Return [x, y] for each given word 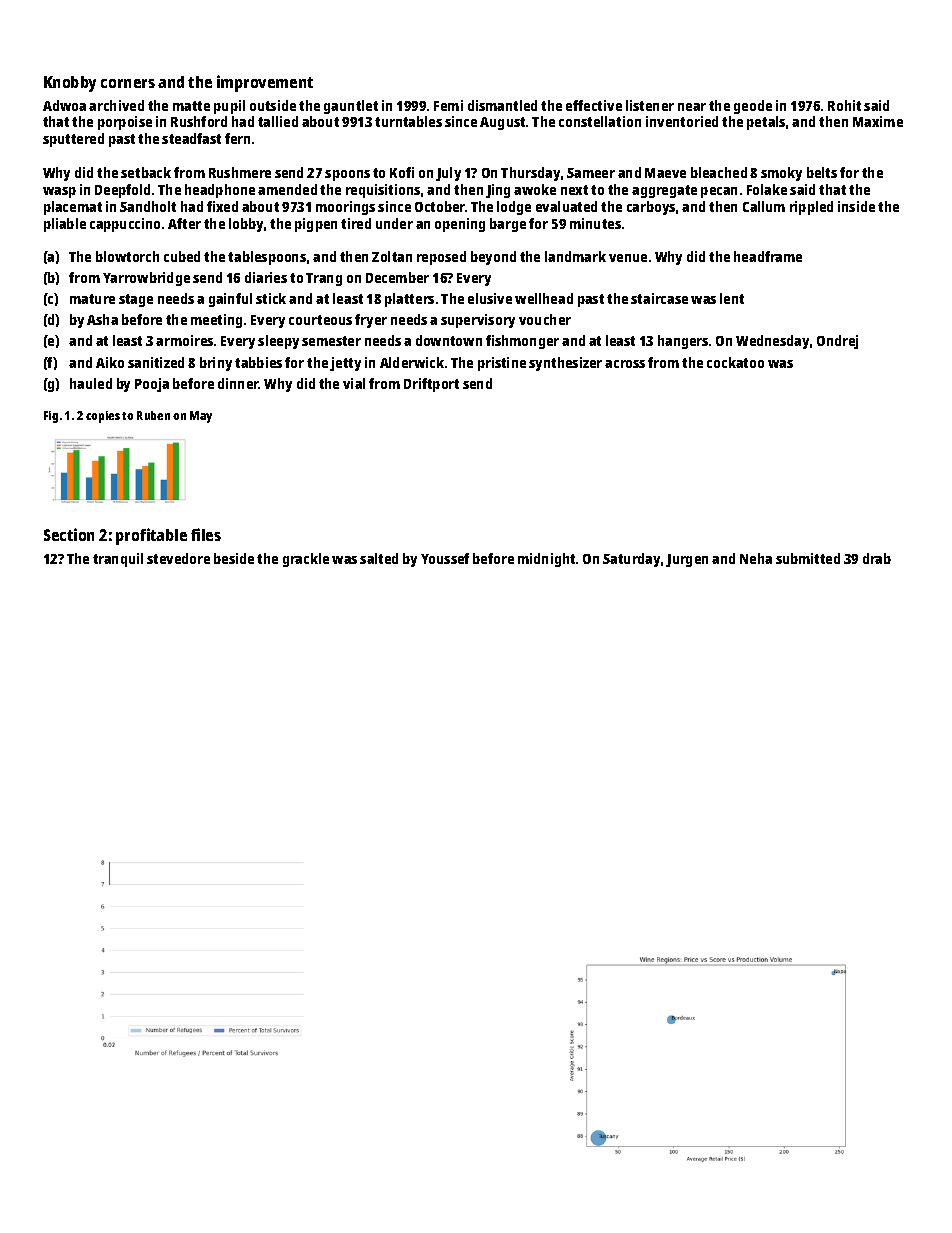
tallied [278, 121]
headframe [768, 256]
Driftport [431, 385]
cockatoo [735, 362]
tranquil [118, 560]
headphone [220, 191]
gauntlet [351, 107]
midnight [546, 560]
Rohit [844, 105]
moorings [345, 208]
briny [216, 364]
